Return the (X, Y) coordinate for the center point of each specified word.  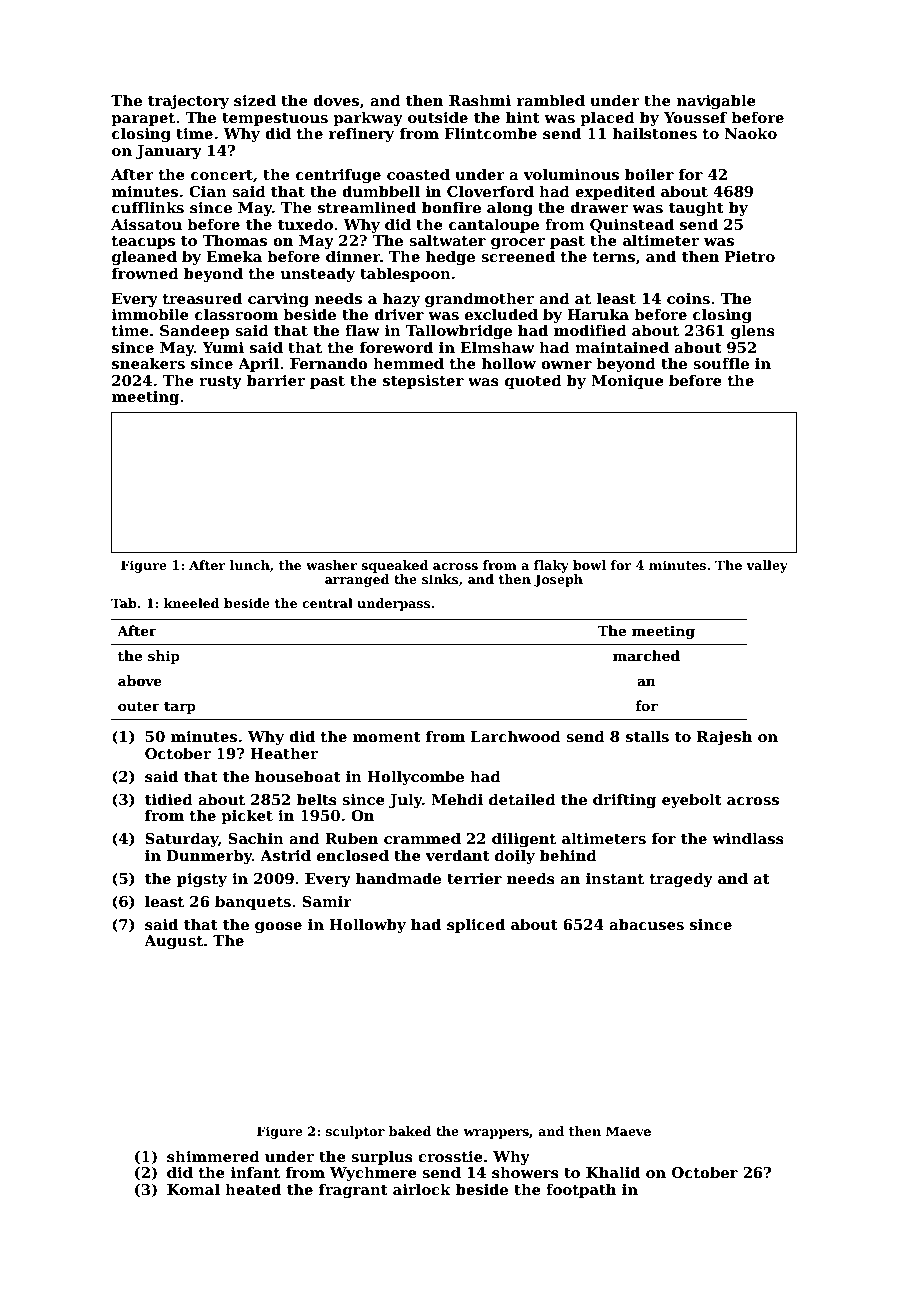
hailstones (655, 133)
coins (688, 298)
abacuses (646, 924)
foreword (396, 347)
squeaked (395, 566)
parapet (143, 119)
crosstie (450, 1156)
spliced (476, 925)
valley (767, 566)
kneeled (192, 603)
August (173, 942)
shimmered (213, 1156)
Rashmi (480, 100)
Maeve (628, 1131)
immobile (150, 314)
